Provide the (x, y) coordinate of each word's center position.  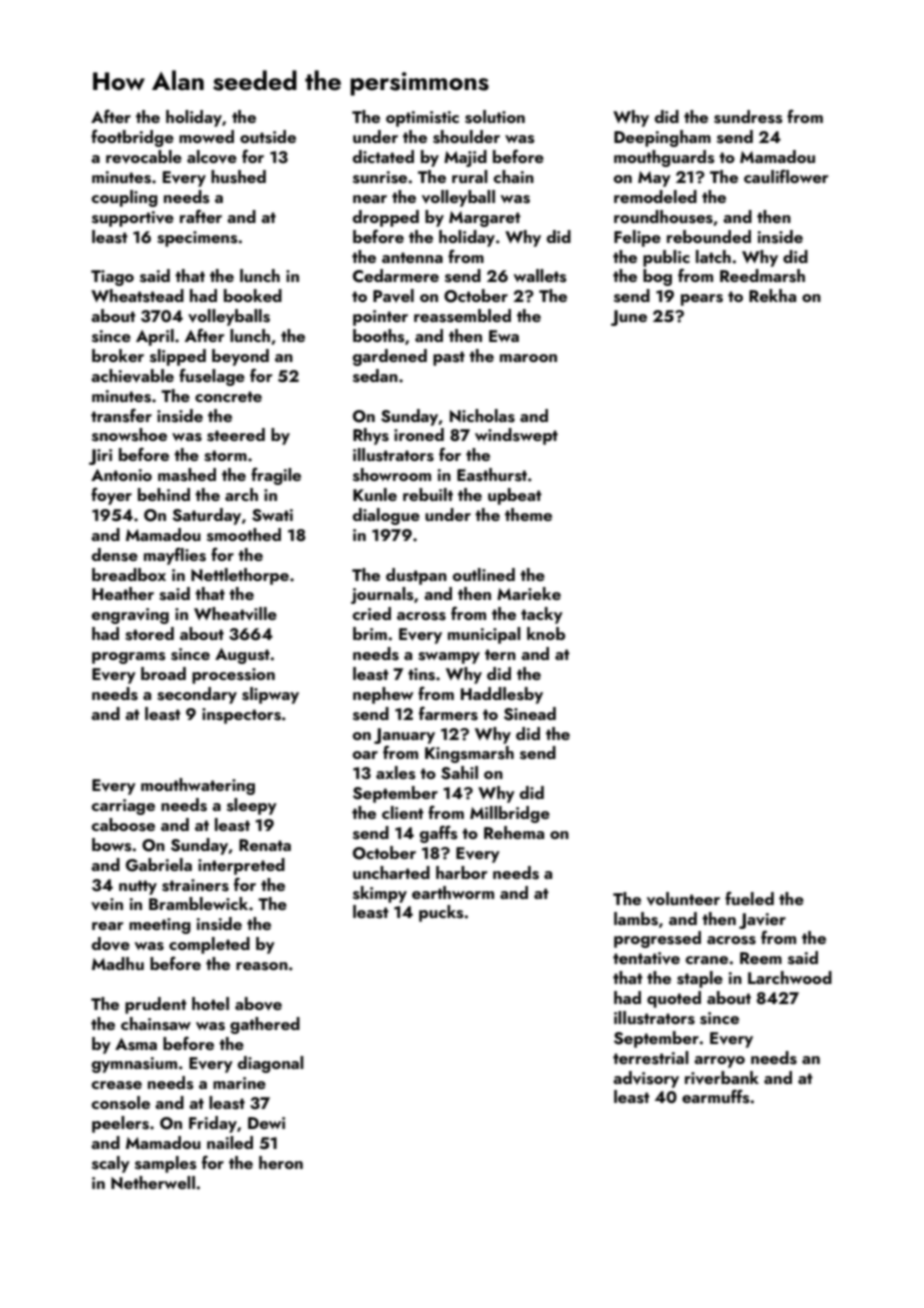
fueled (749, 898)
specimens (197, 239)
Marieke (529, 593)
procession (233, 676)
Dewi (266, 1123)
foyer (111, 496)
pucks (441, 913)
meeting (160, 926)
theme (528, 514)
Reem (761, 958)
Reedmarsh (762, 276)
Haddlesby (502, 695)
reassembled (462, 316)
